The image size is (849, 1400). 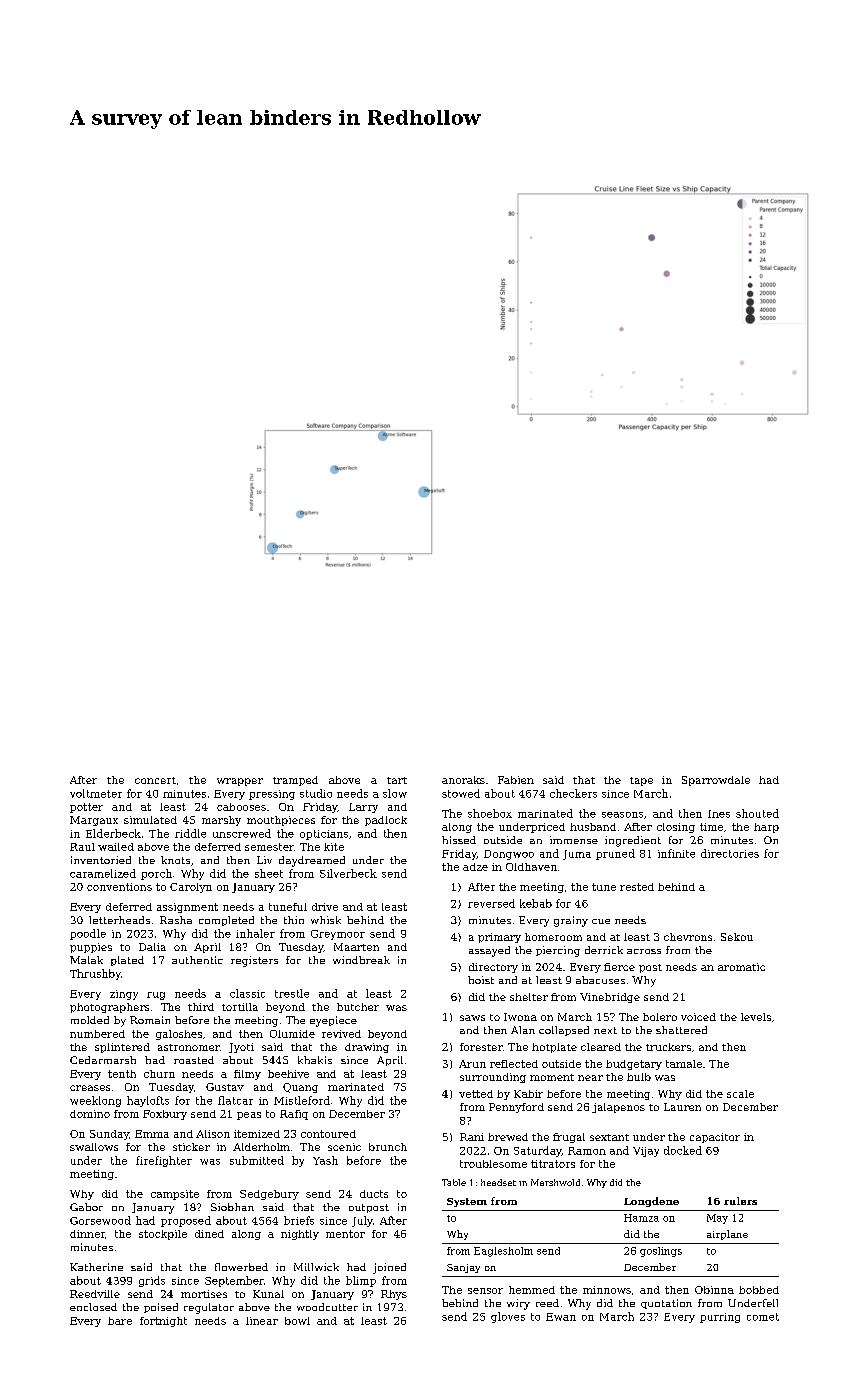 What do you see at coordinates (328, 1134) in the screenshot?
I see `contoured` at bounding box center [328, 1134].
